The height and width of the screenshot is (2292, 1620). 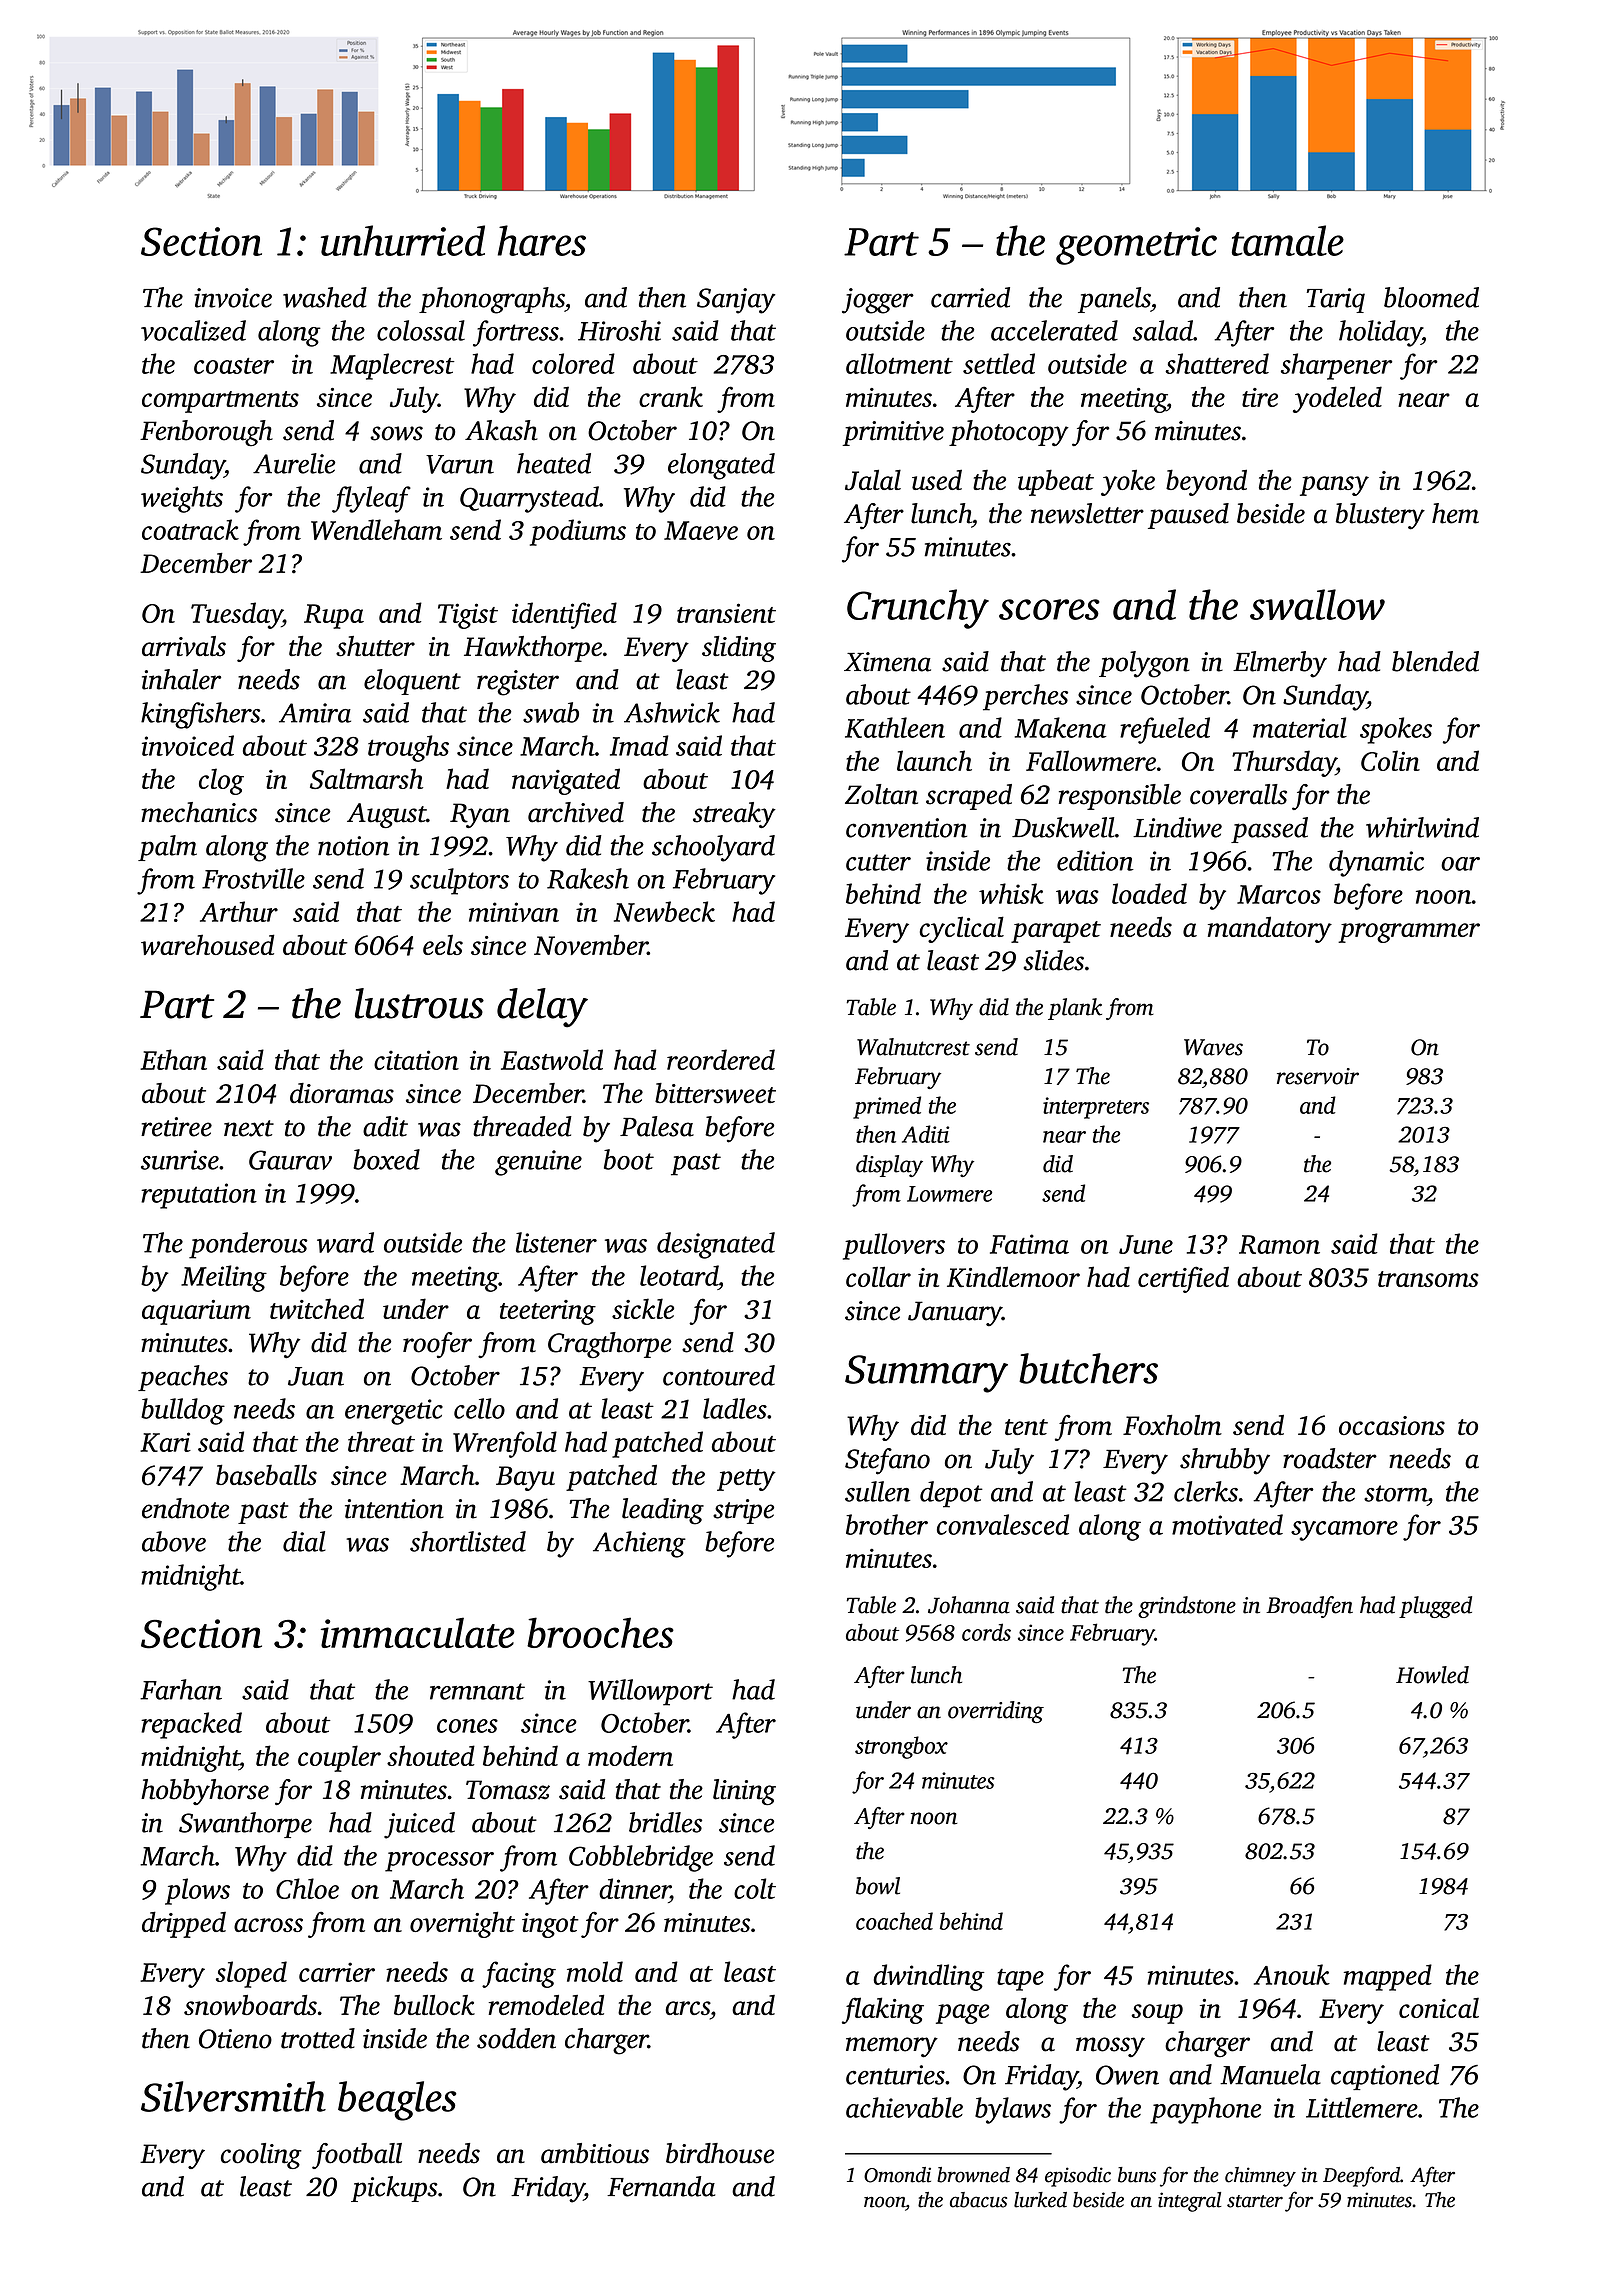 I want to click on abacus, so click(x=978, y=2200).
